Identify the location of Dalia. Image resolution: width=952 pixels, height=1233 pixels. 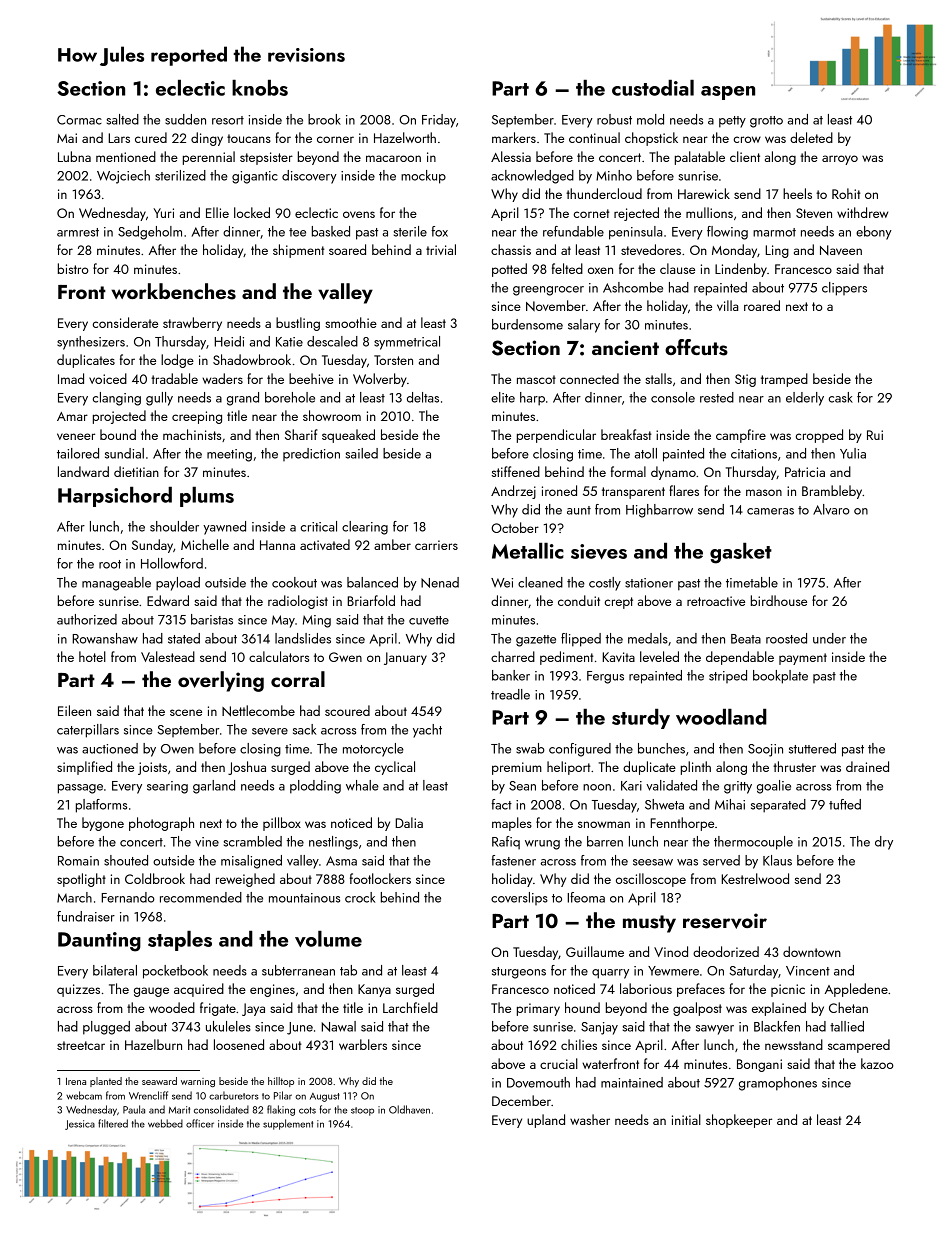
(409, 822).
